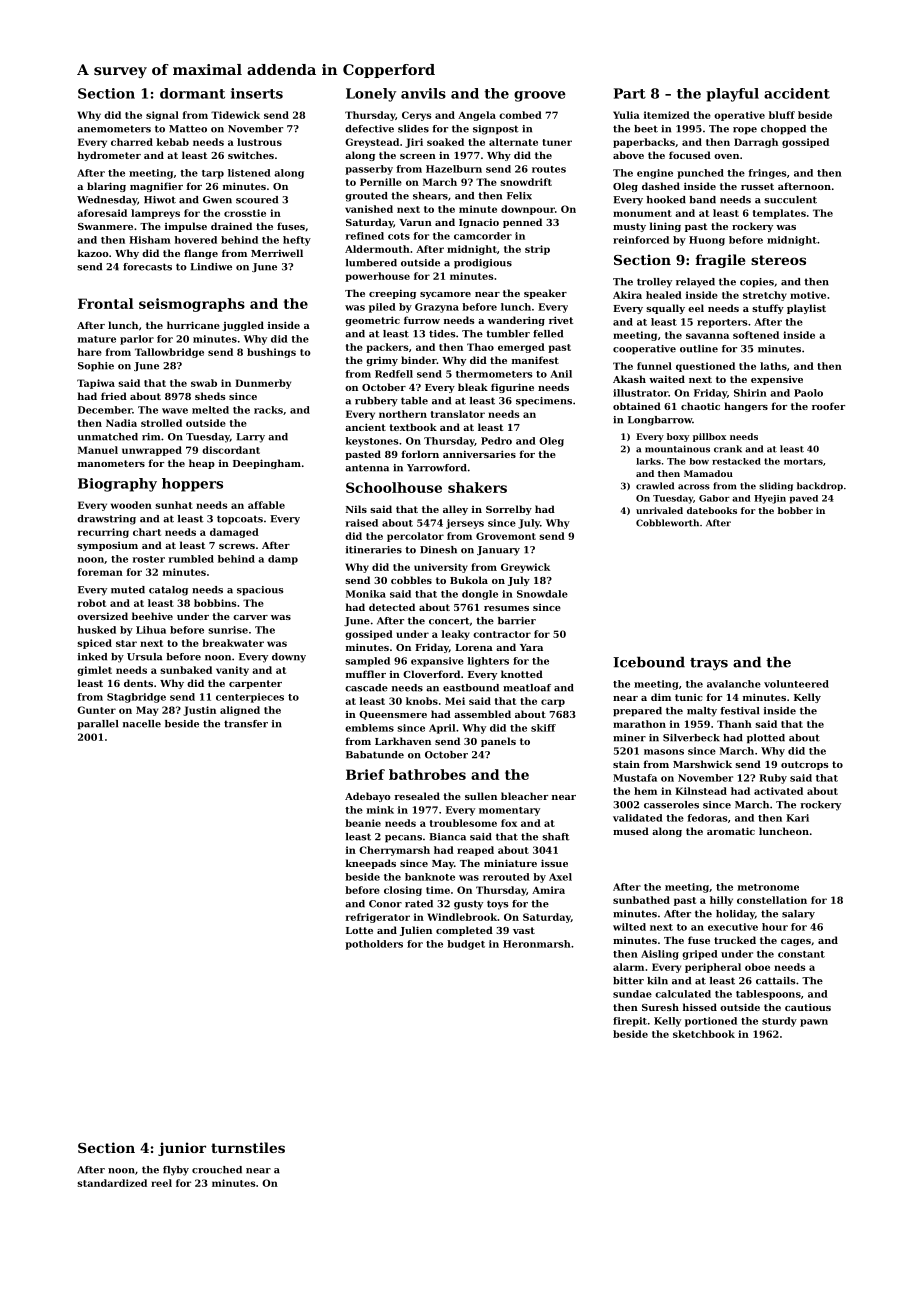 The height and width of the screenshot is (1308, 924). Describe the element at coordinates (795, 510) in the screenshot. I see `bobber` at that location.
